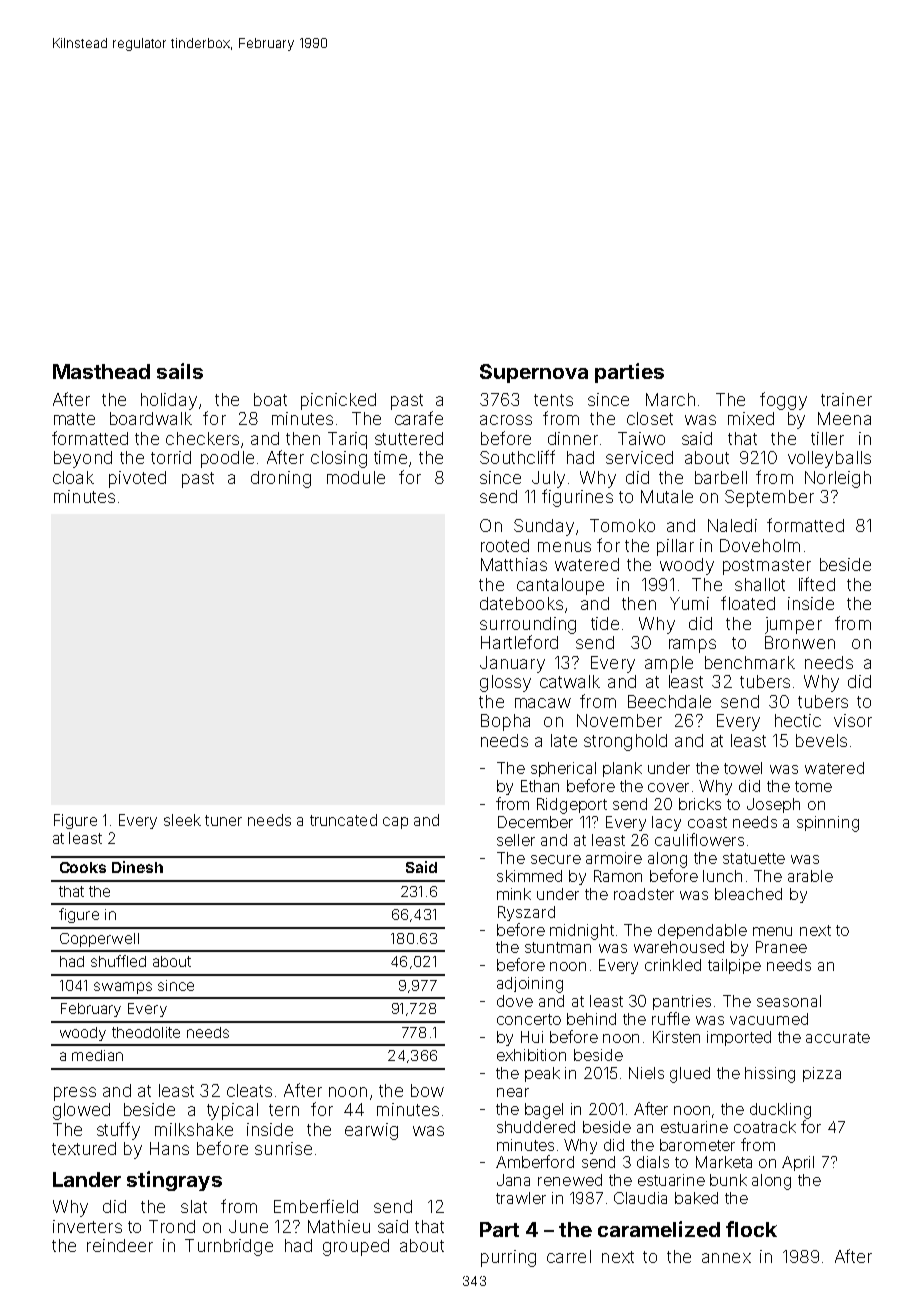 The image size is (924, 1308). Describe the element at coordinates (673, 965) in the image. I see `crinkled` at that location.
